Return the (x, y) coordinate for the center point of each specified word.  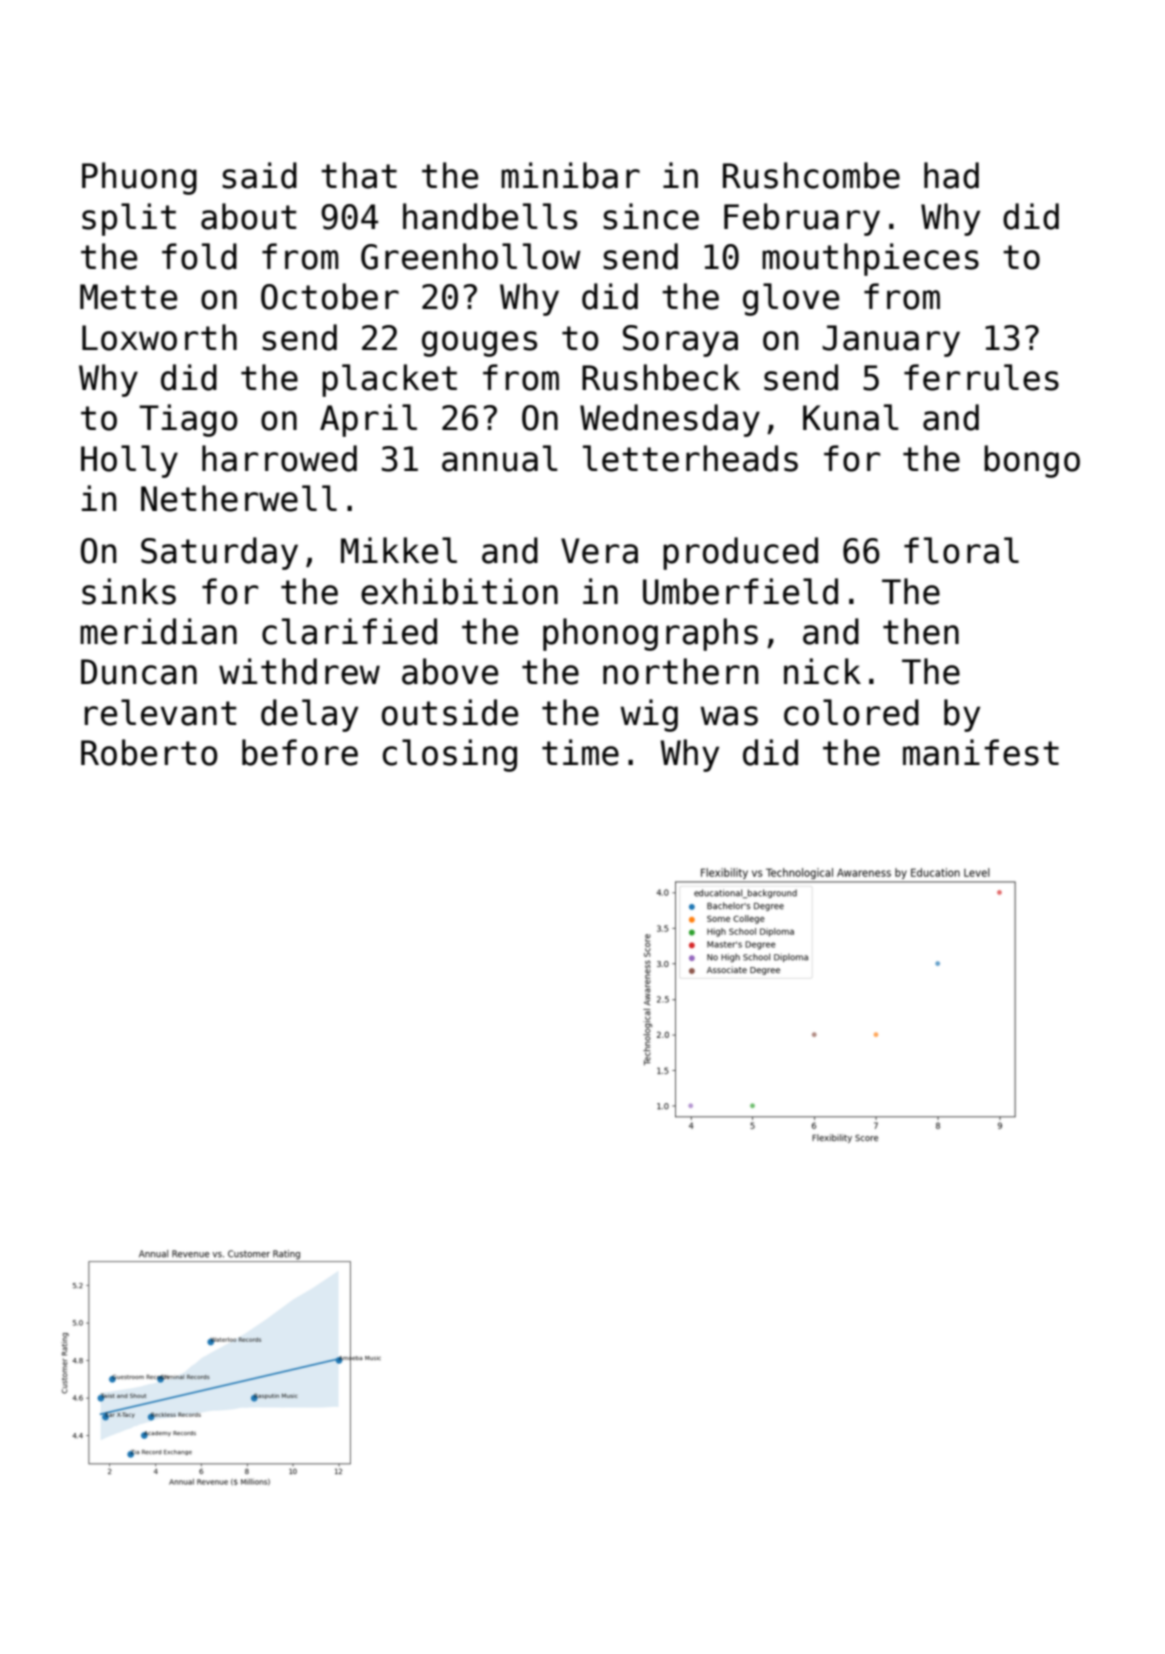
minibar (570, 175)
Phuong (139, 178)
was (729, 716)
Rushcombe (811, 175)
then (921, 631)
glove (791, 299)
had (951, 175)
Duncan (139, 672)
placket (389, 380)
